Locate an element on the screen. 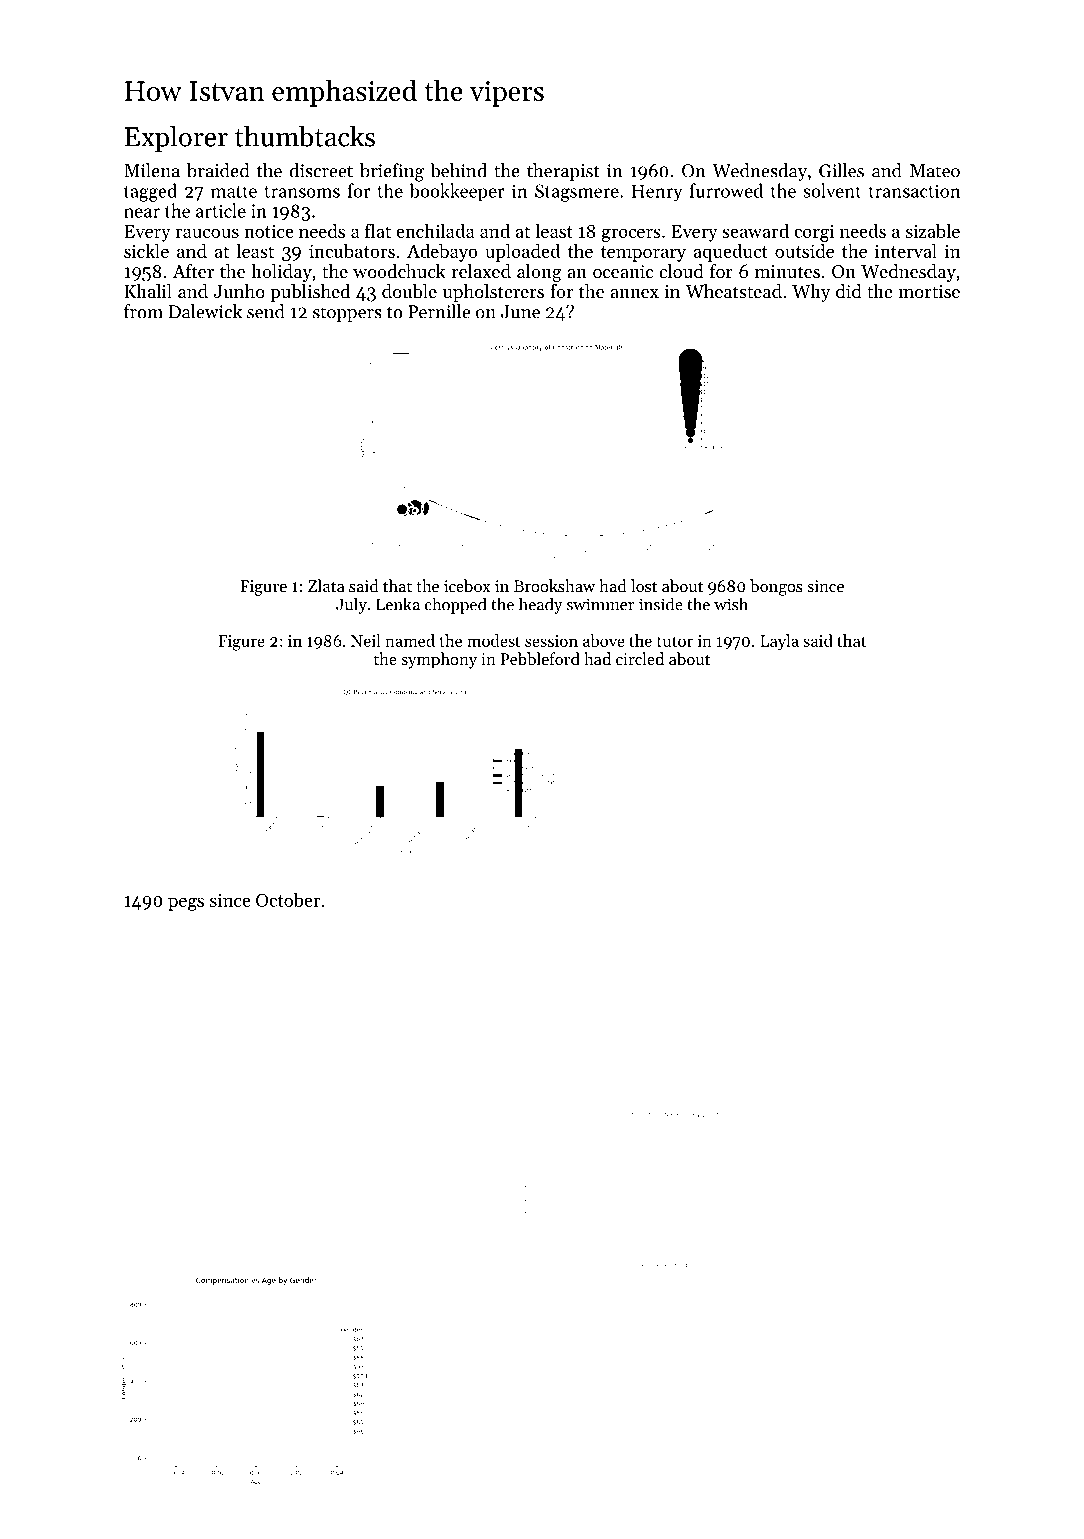 This screenshot has height=1539, width=1084. send is located at coordinates (266, 311).
